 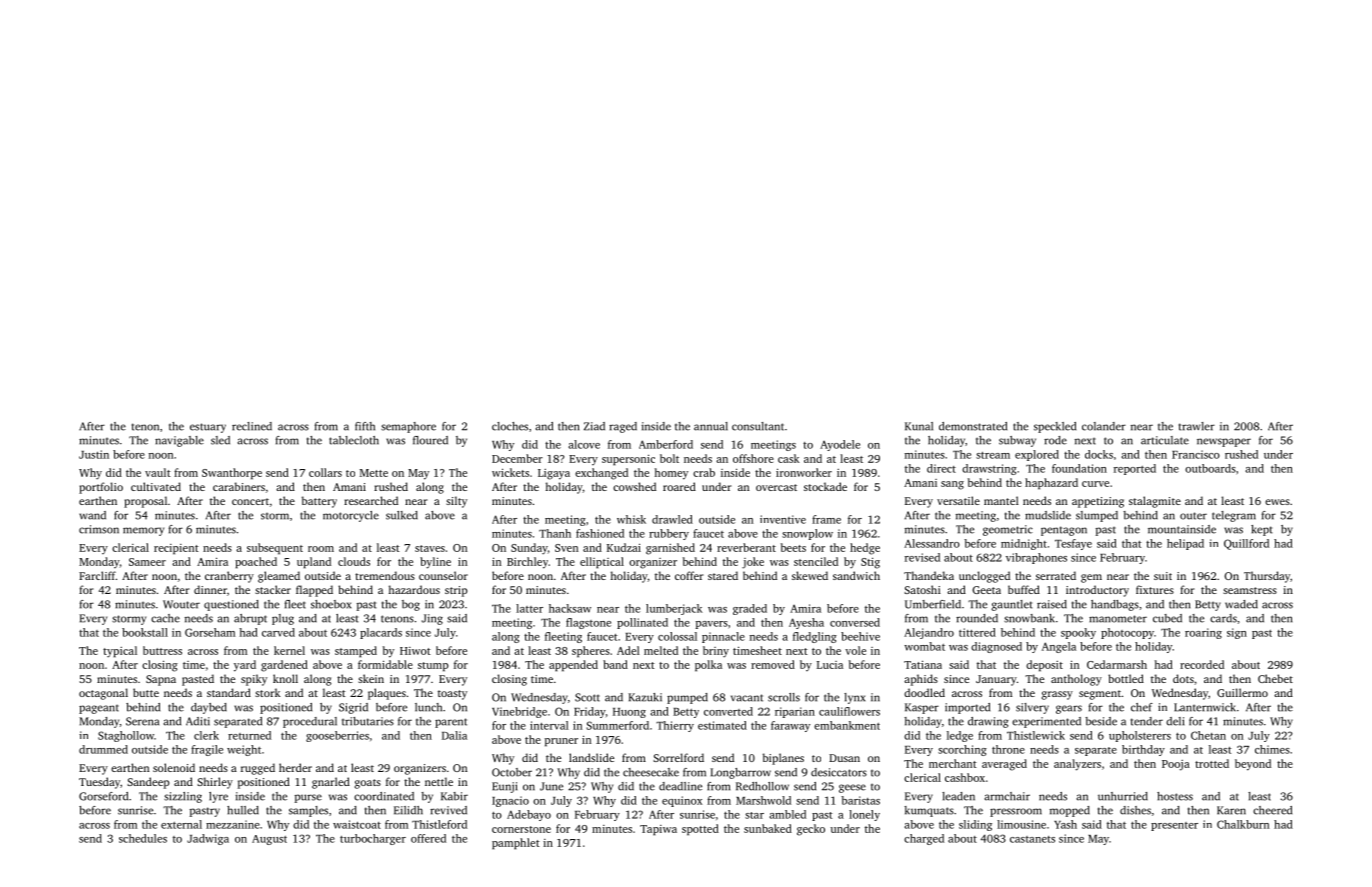 What do you see at coordinates (1183, 678) in the screenshot?
I see `dots` at bounding box center [1183, 678].
